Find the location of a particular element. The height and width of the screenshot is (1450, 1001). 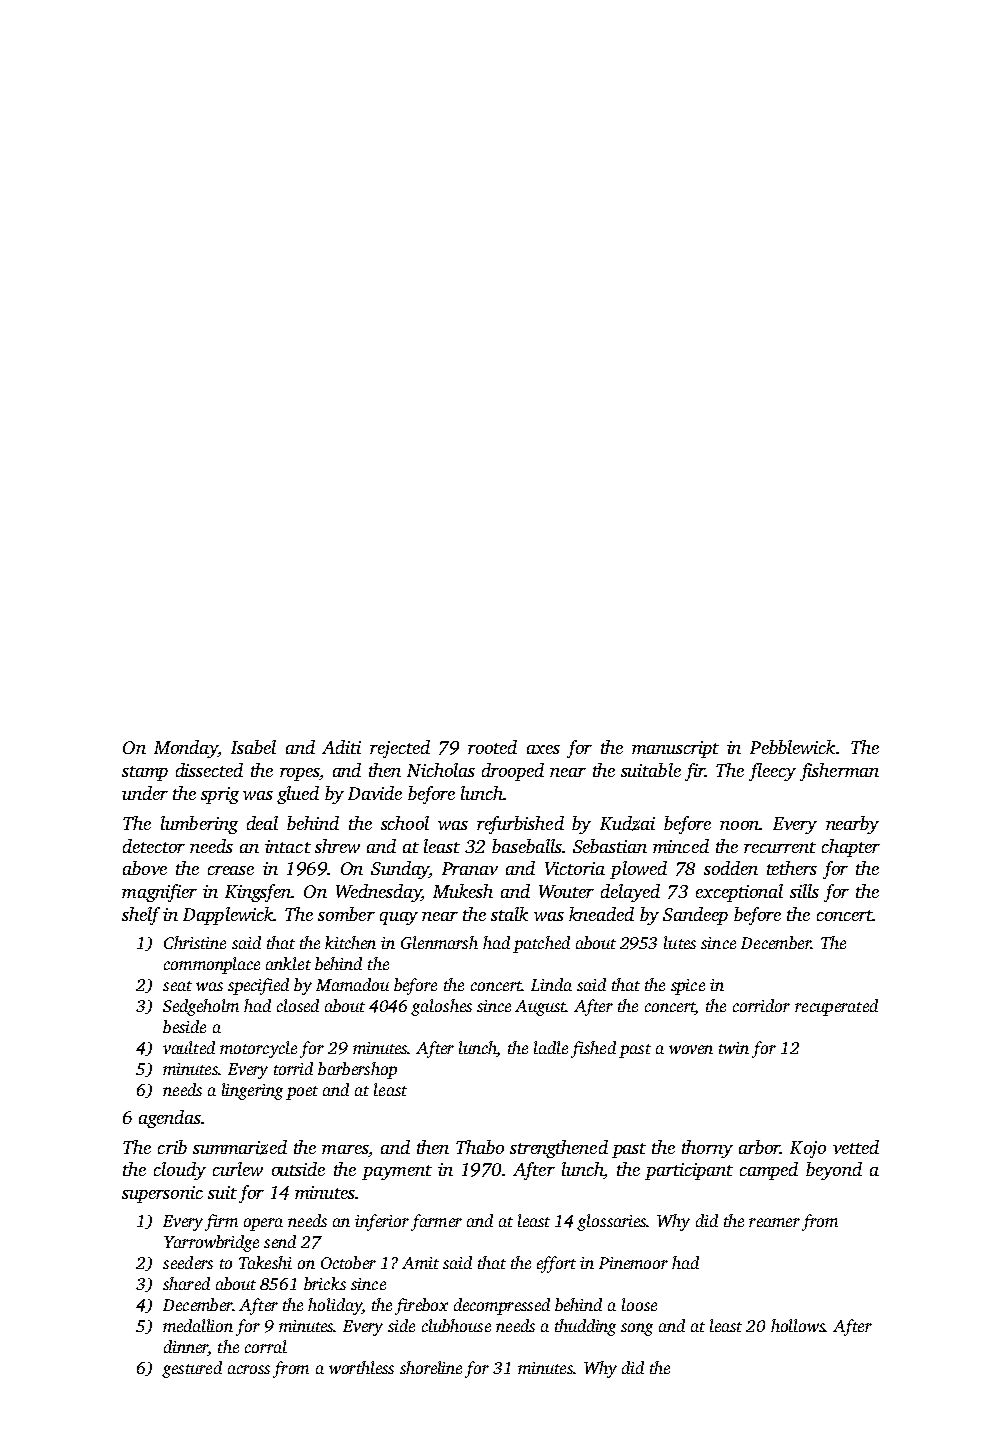

somber is located at coordinates (346, 914).
